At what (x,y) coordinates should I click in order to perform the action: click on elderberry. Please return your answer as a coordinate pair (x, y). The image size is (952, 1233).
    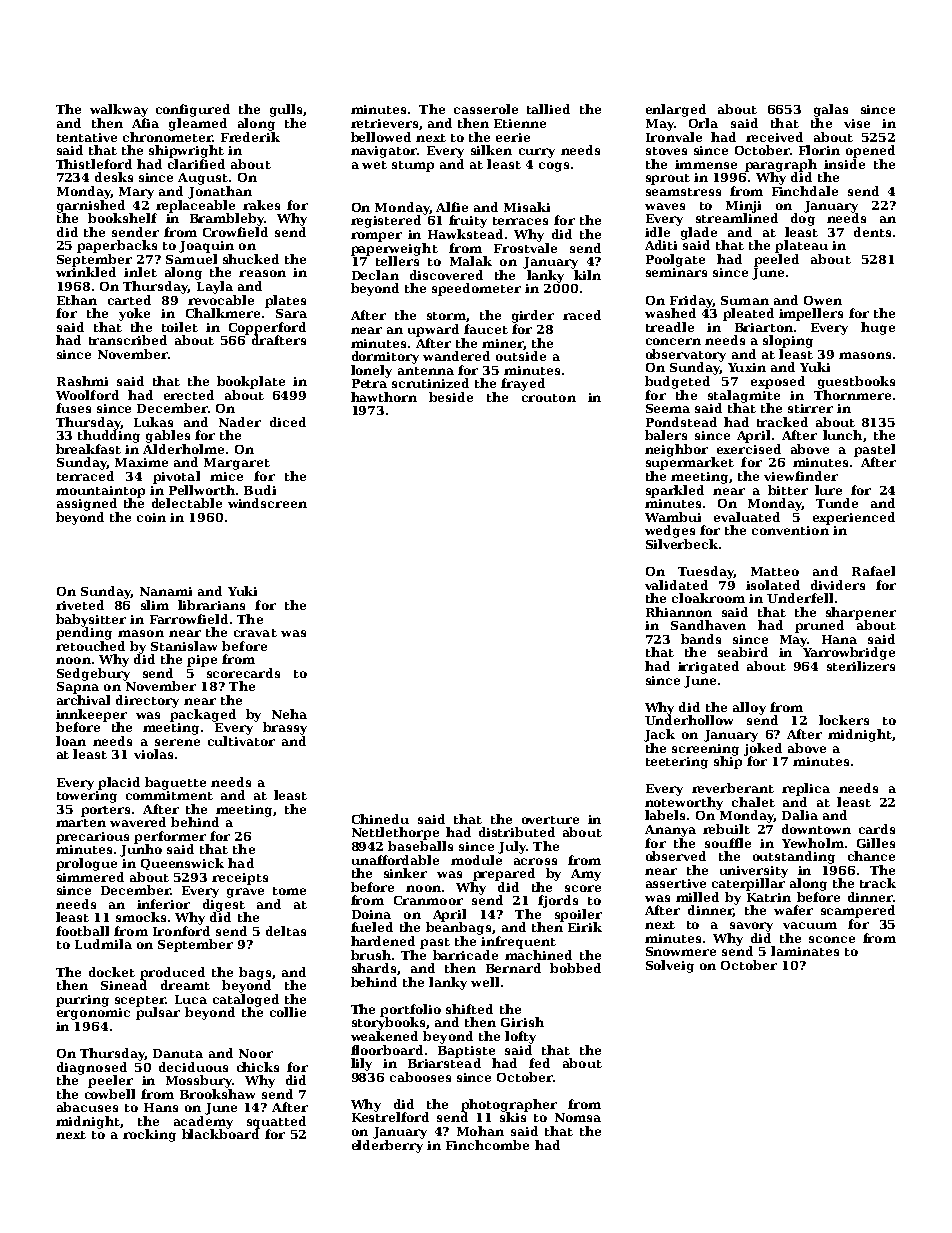
    Looking at the image, I should click on (387, 1146).
